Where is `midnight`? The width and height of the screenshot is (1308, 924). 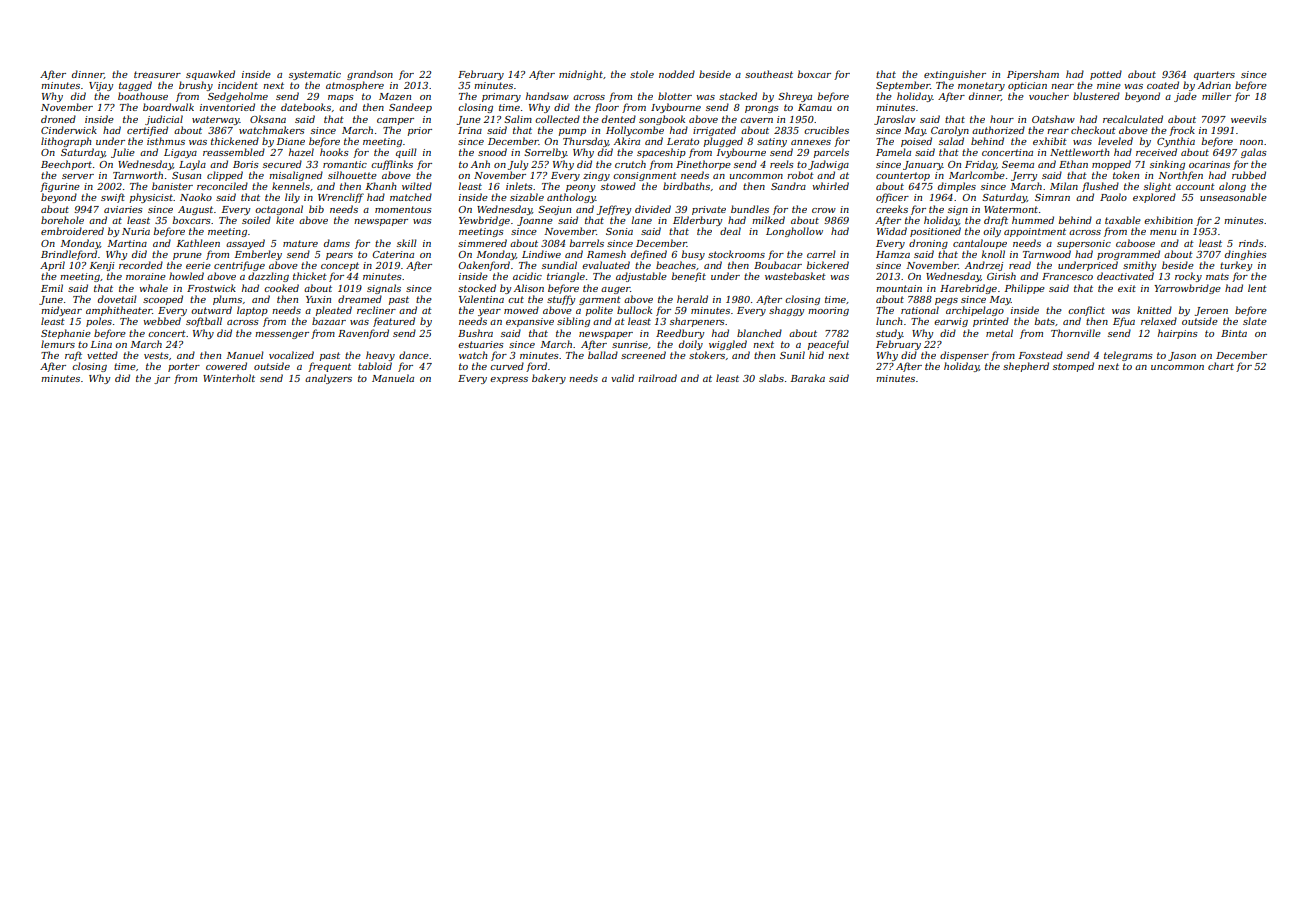 midnight is located at coordinates (581, 75).
